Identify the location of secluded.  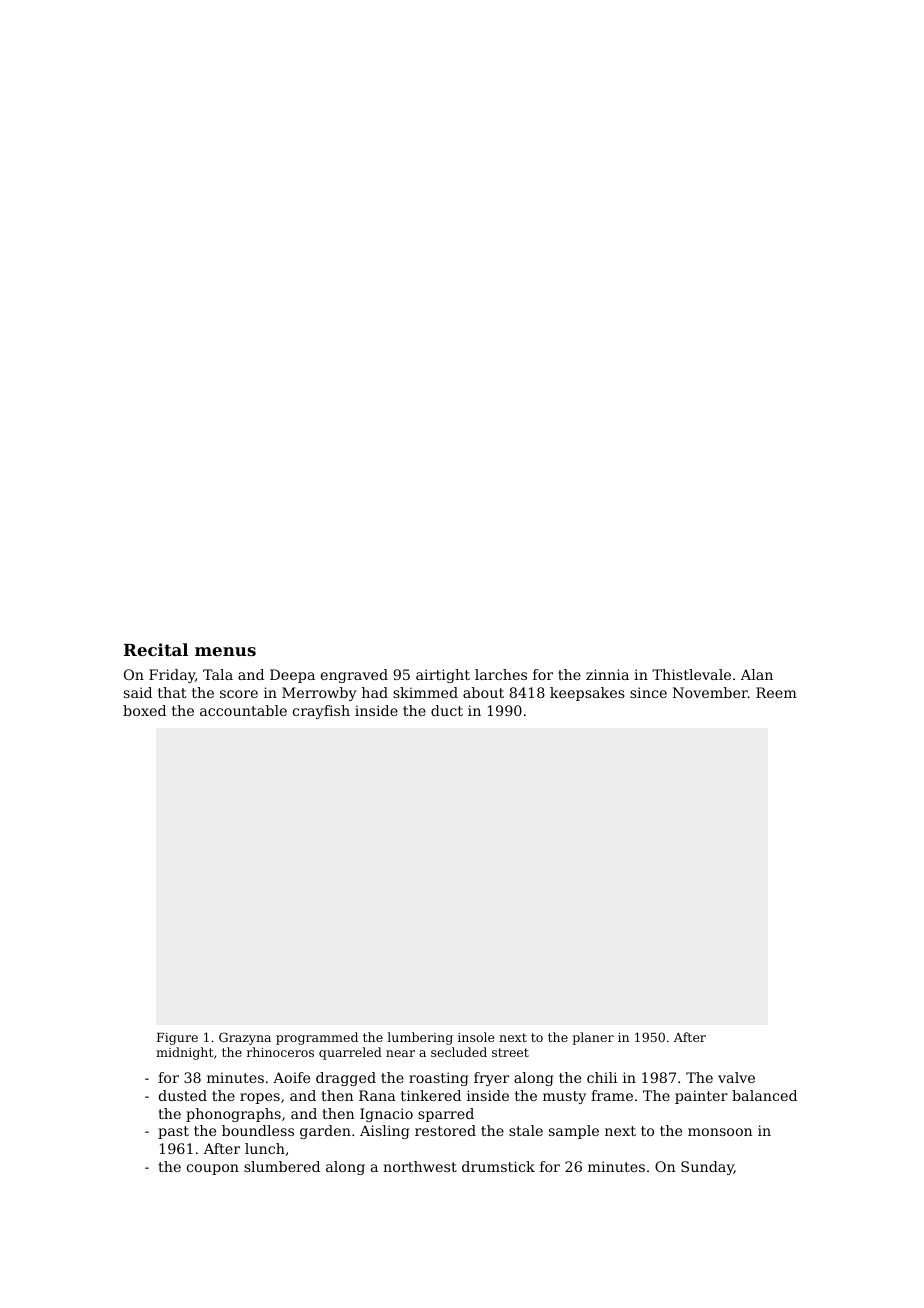
(459, 1052).
